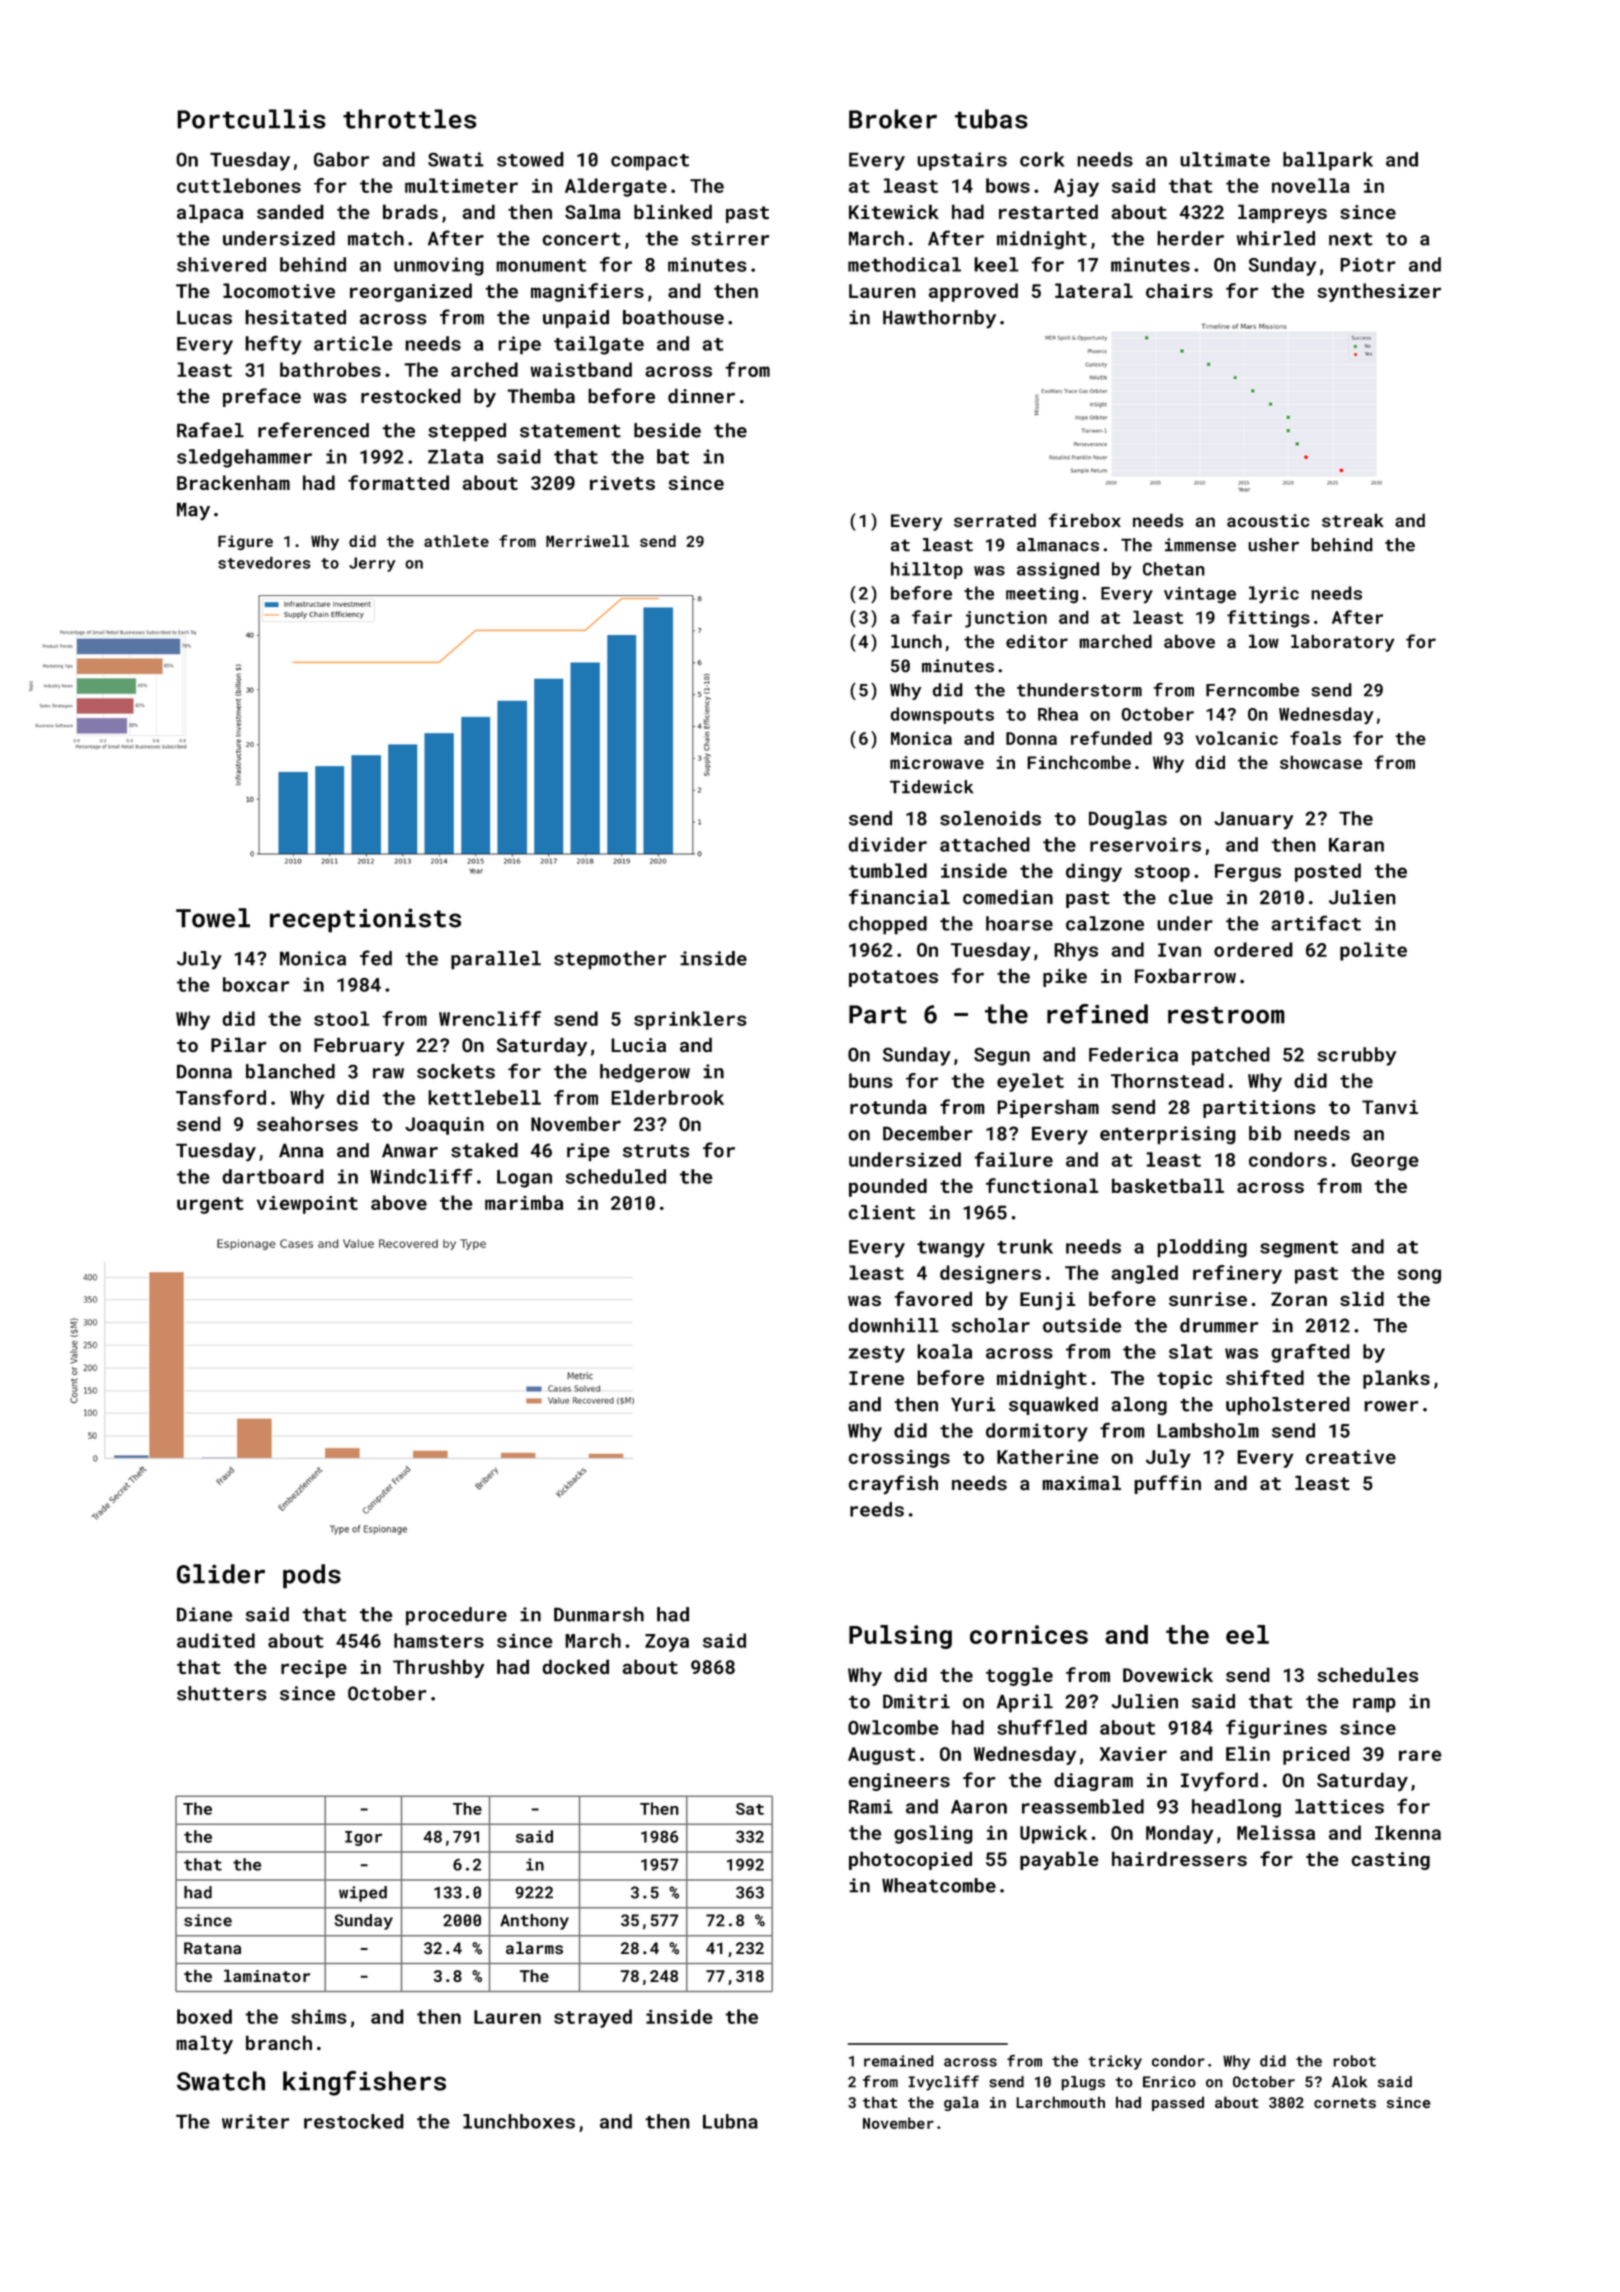 The width and height of the page is (1620, 2292). What do you see at coordinates (593, 2018) in the page?
I see `strayed` at bounding box center [593, 2018].
